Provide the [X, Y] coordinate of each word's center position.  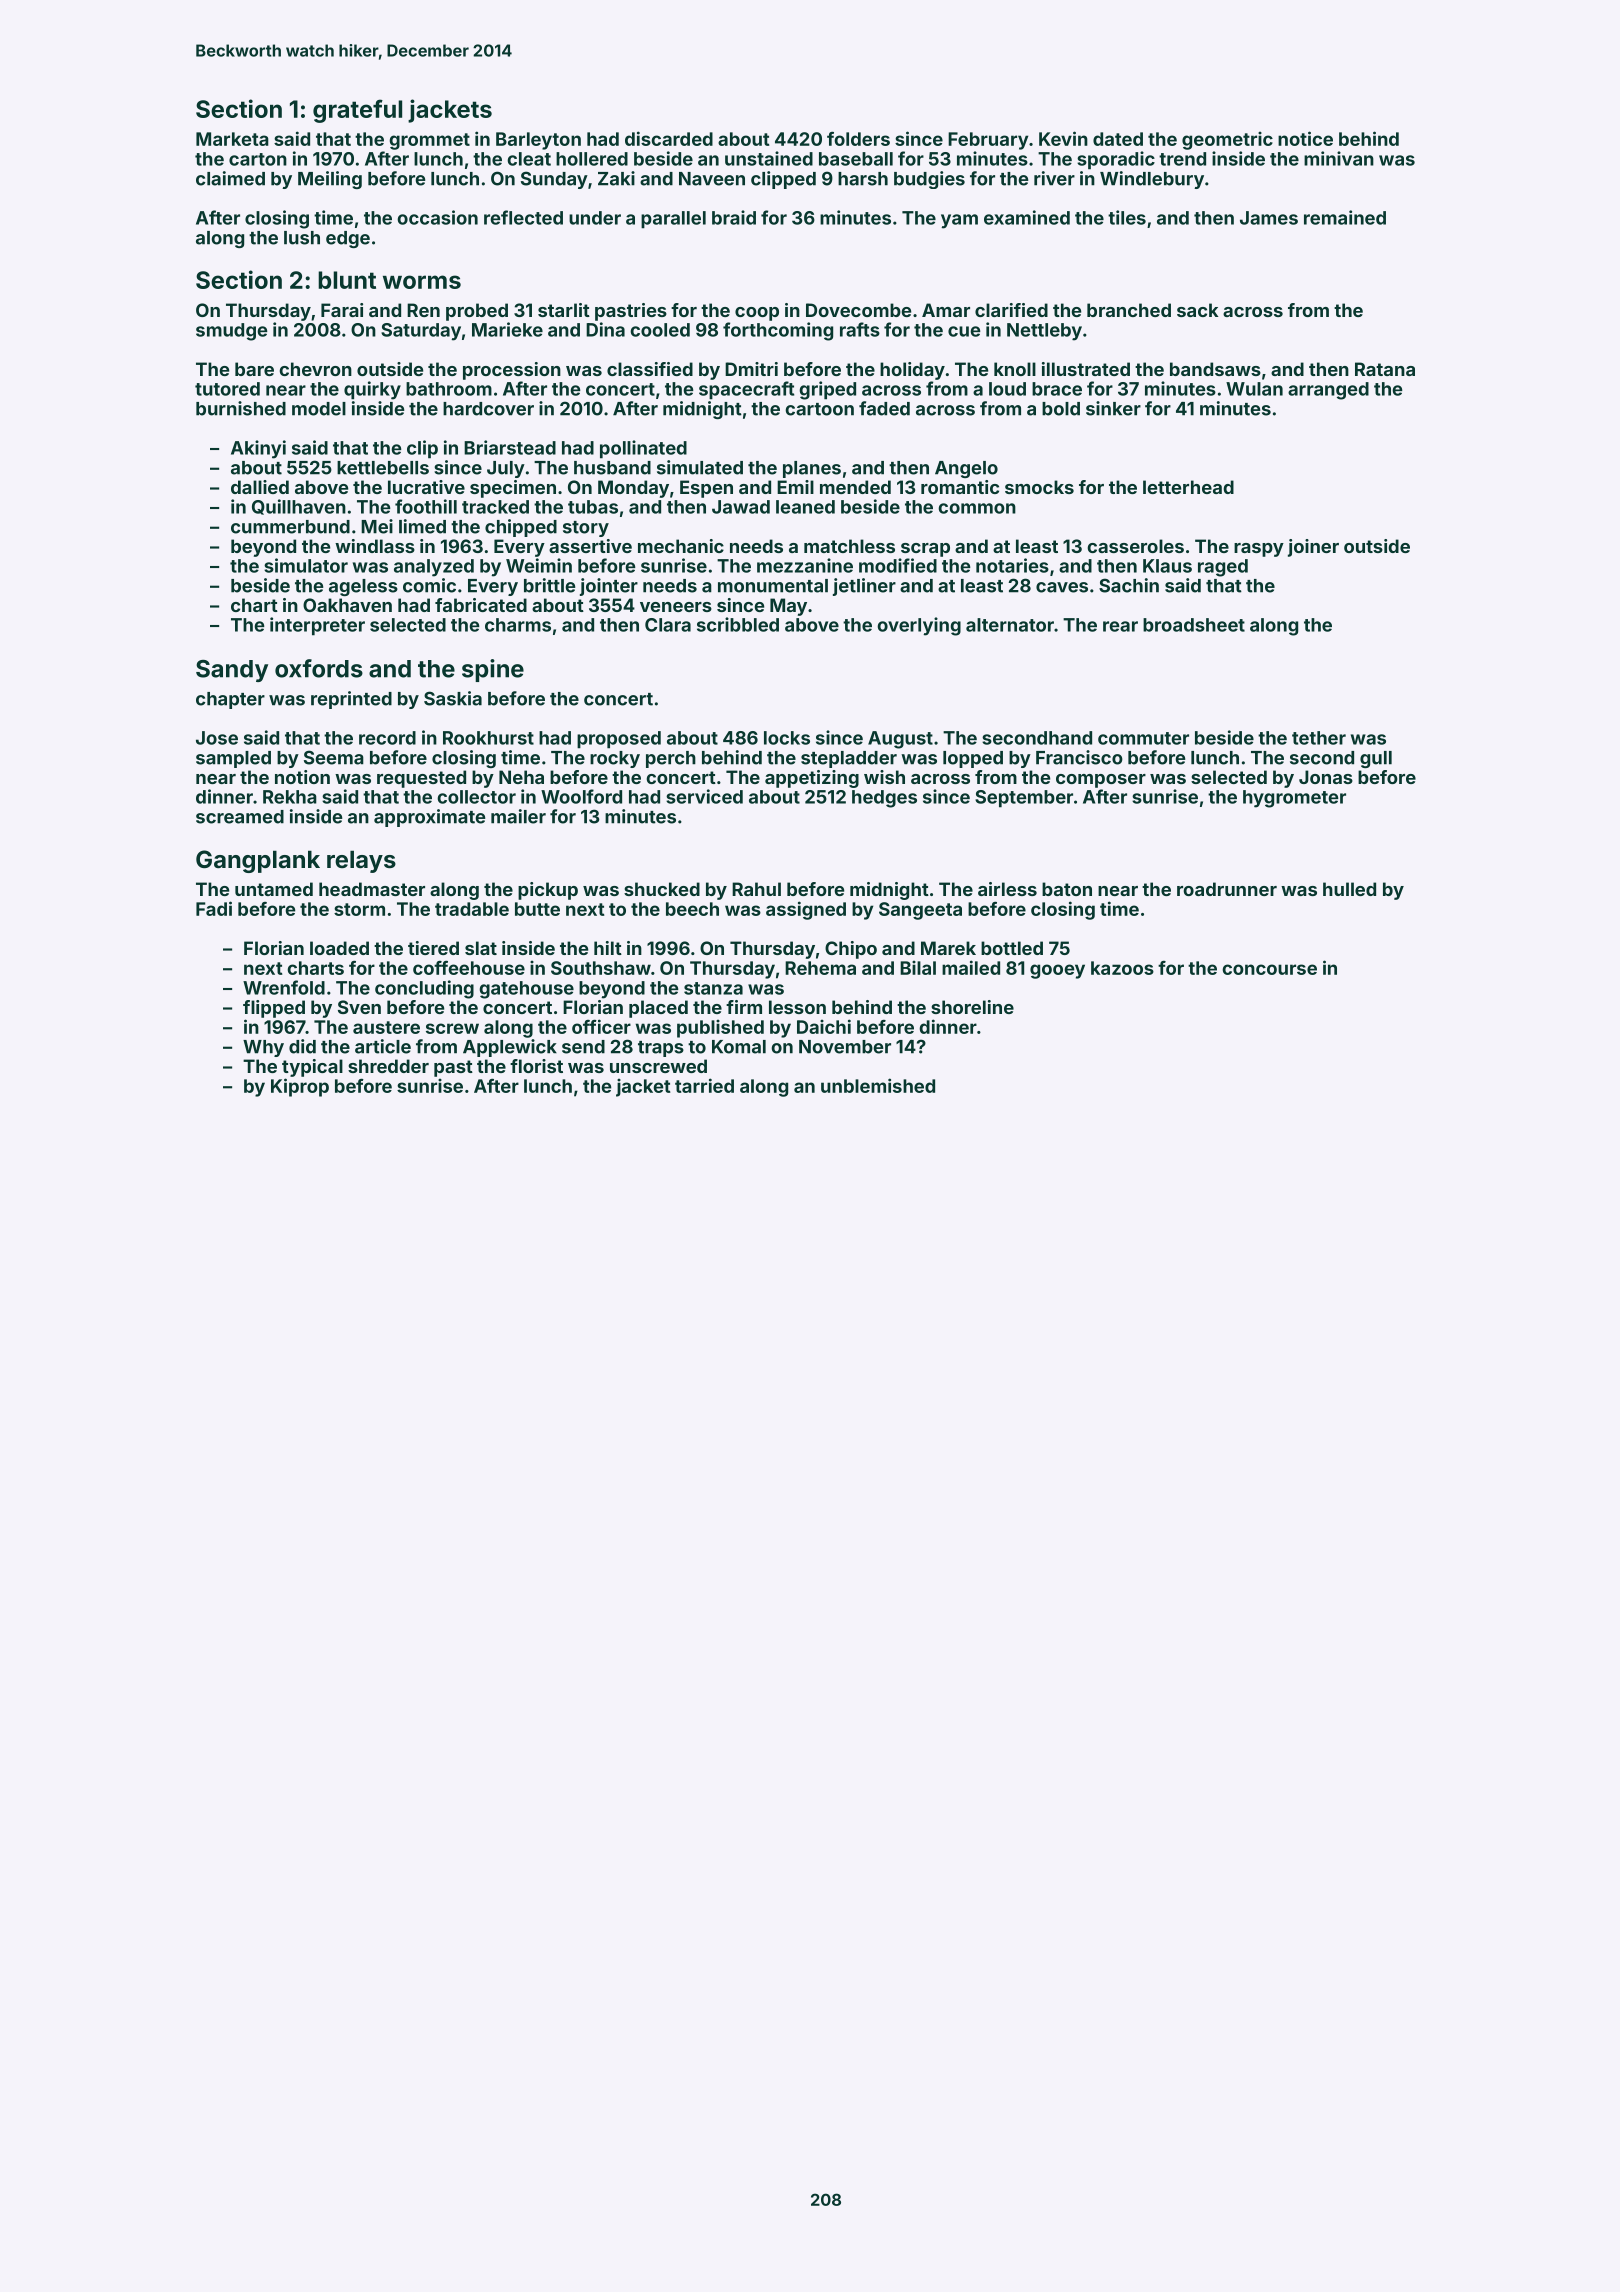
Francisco [1079, 757]
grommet [429, 141]
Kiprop [300, 1087]
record [387, 738]
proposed [619, 740]
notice [1305, 138]
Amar [946, 310]
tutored [227, 389]
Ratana [1385, 369]
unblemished [878, 1085]
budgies [929, 180]
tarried [704, 1085]
